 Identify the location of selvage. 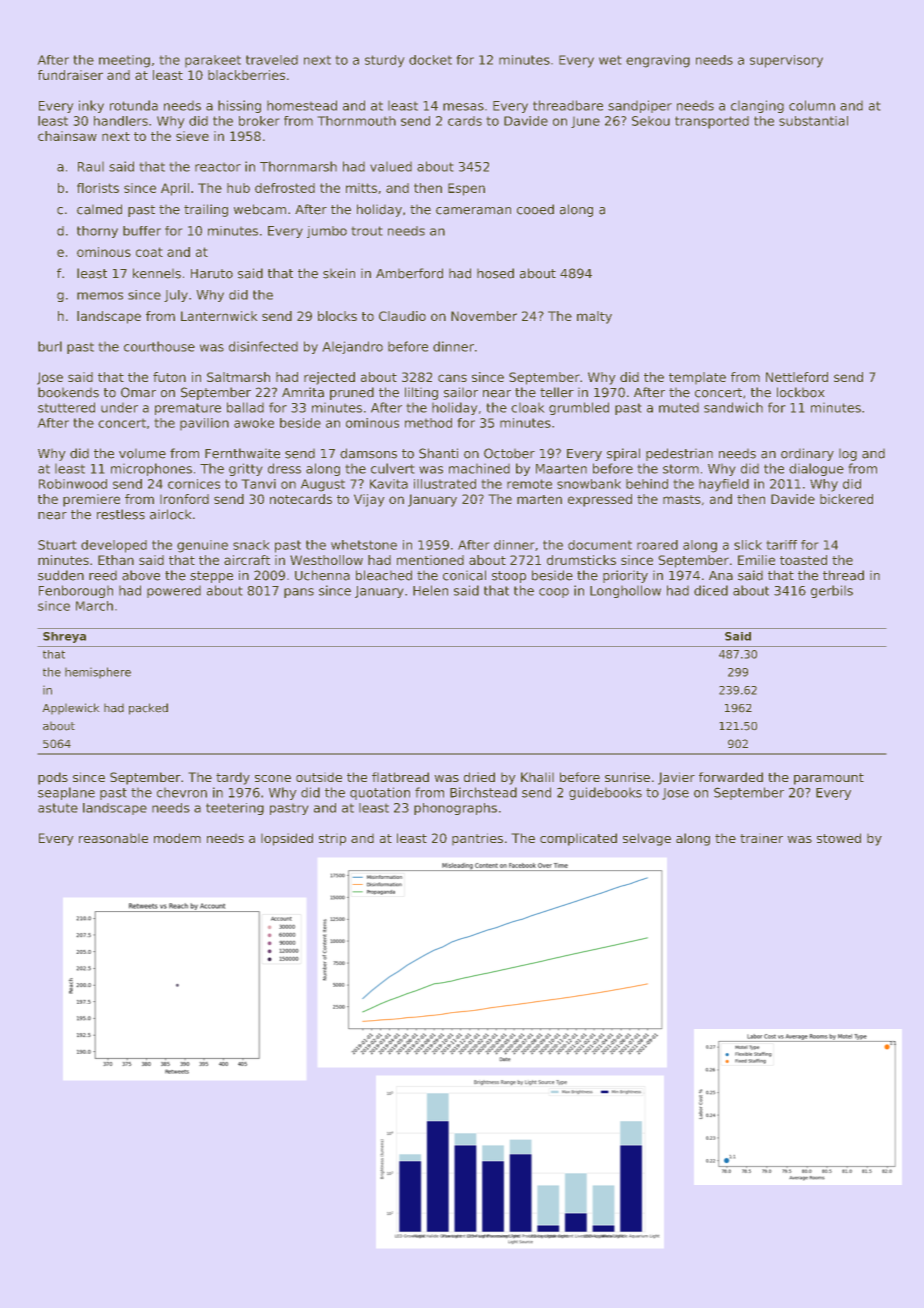
(647, 839).
